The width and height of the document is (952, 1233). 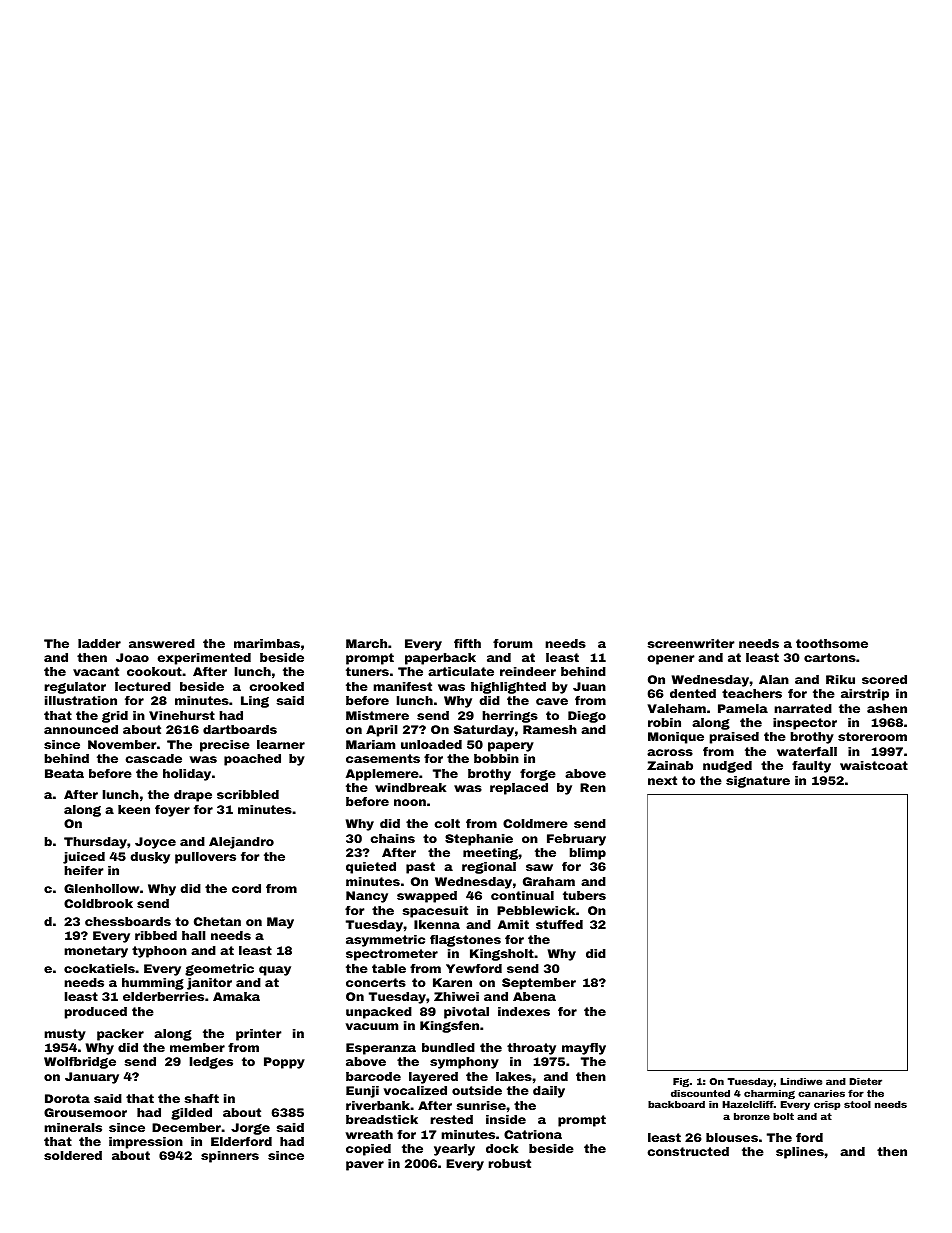 What do you see at coordinates (748, 1104) in the document?
I see `Hazelcliff` at bounding box center [748, 1104].
